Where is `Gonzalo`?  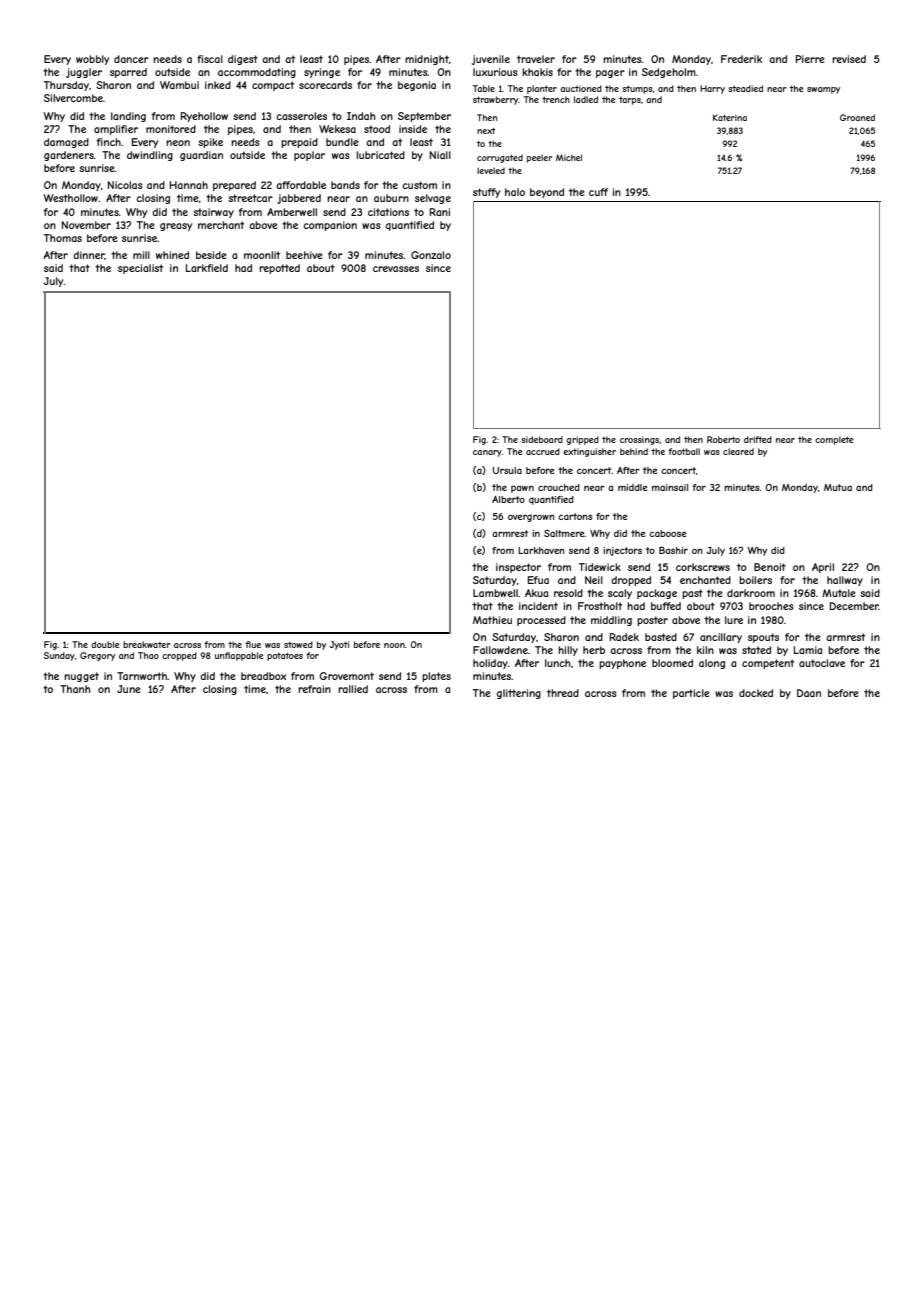
Gonzalo is located at coordinates (431, 255).
